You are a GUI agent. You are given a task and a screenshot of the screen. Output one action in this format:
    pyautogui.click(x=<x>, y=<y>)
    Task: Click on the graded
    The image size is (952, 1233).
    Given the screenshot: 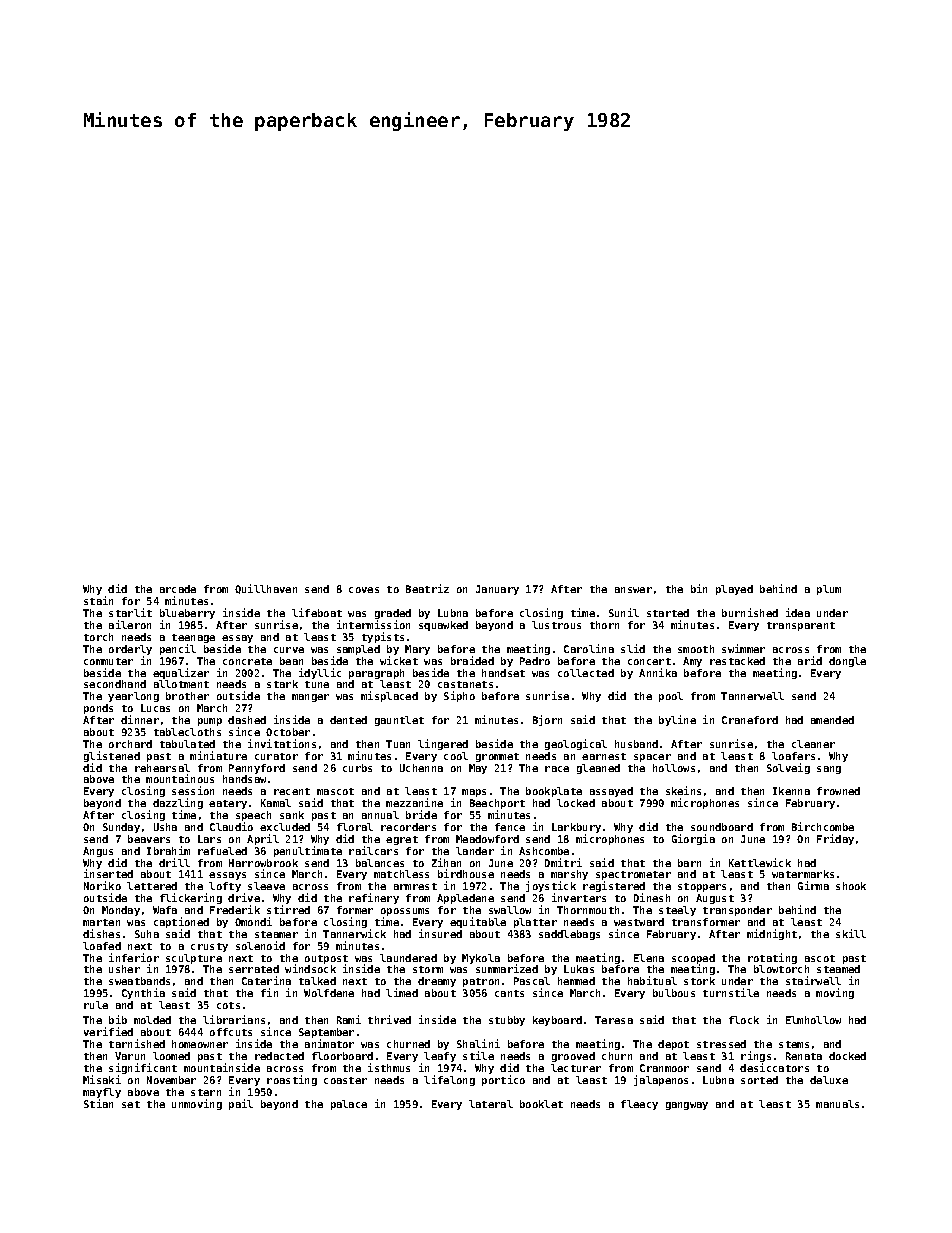 What is the action you would take?
    pyautogui.click(x=393, y=614)
